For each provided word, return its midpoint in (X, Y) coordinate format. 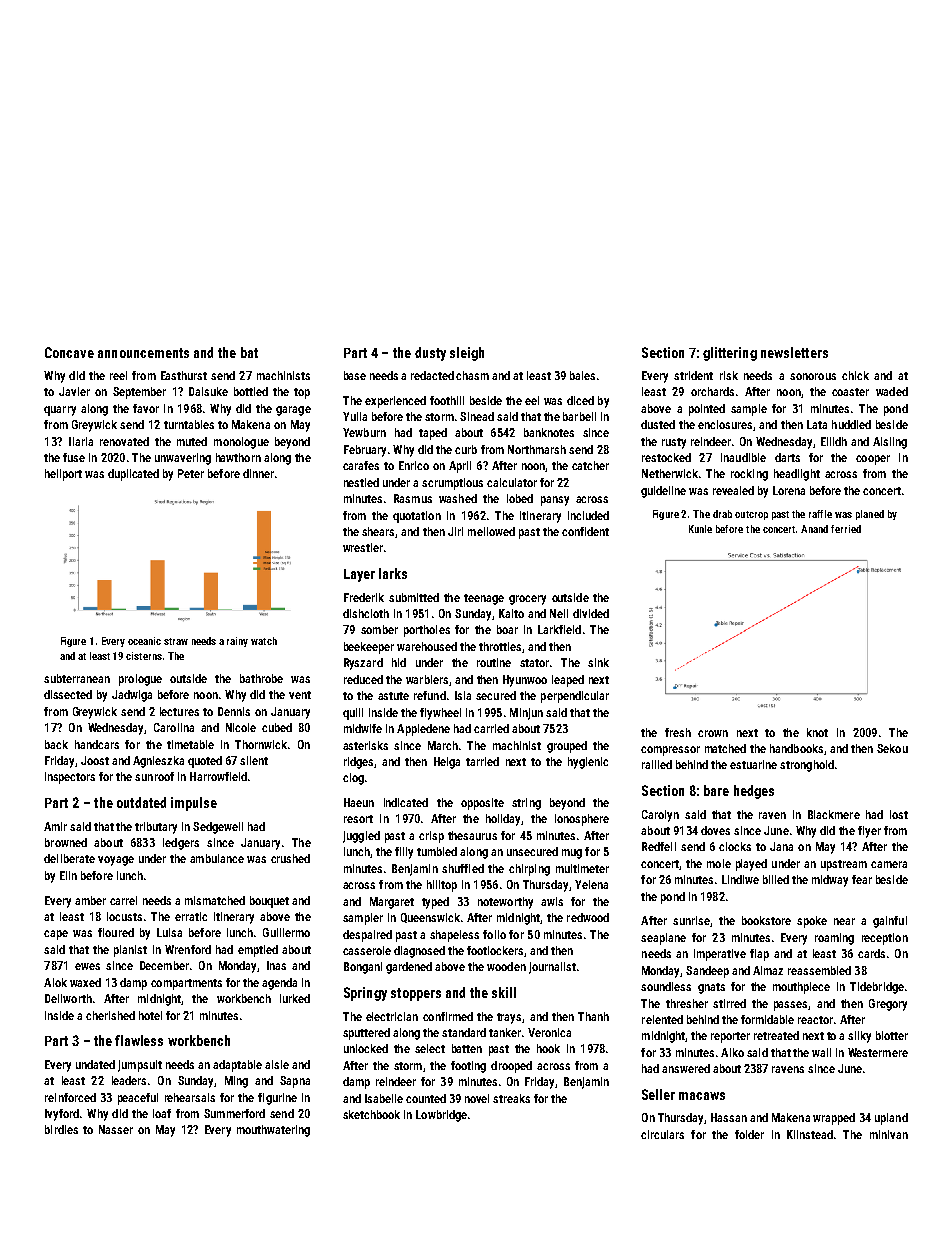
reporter (730, 1037)
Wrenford (188, 949)
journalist (552, 968)
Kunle (700, 529)
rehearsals (190, 1097)
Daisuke (208, 391)
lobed (520, 498)
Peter (191, 473)
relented (662, 1019)
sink (598, 662)
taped (433, 434)
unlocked (366, 1048)
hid (399, 662)
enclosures (725, 424)
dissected (68, 694)
